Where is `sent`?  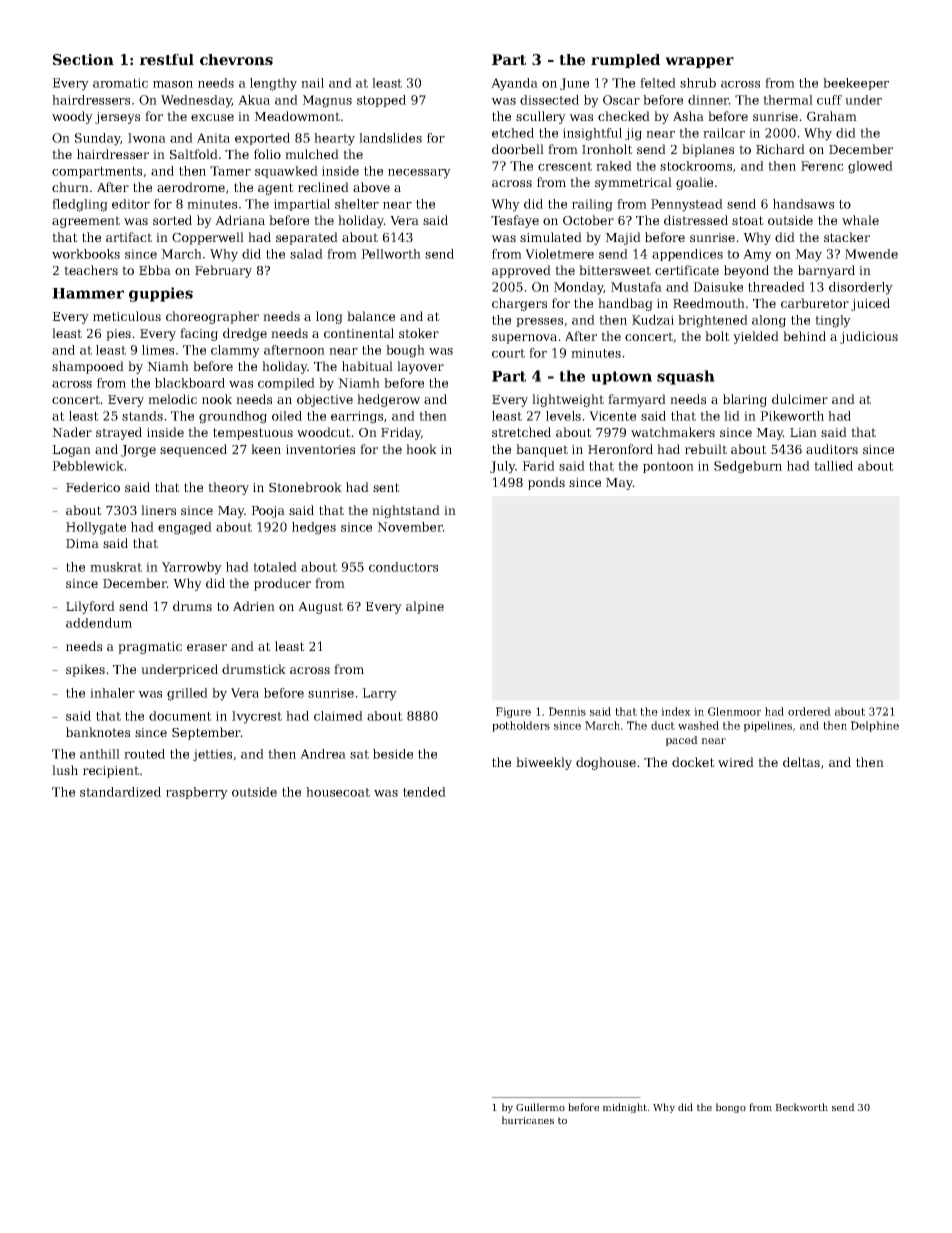 sent is located at coordinates (386, 487).
